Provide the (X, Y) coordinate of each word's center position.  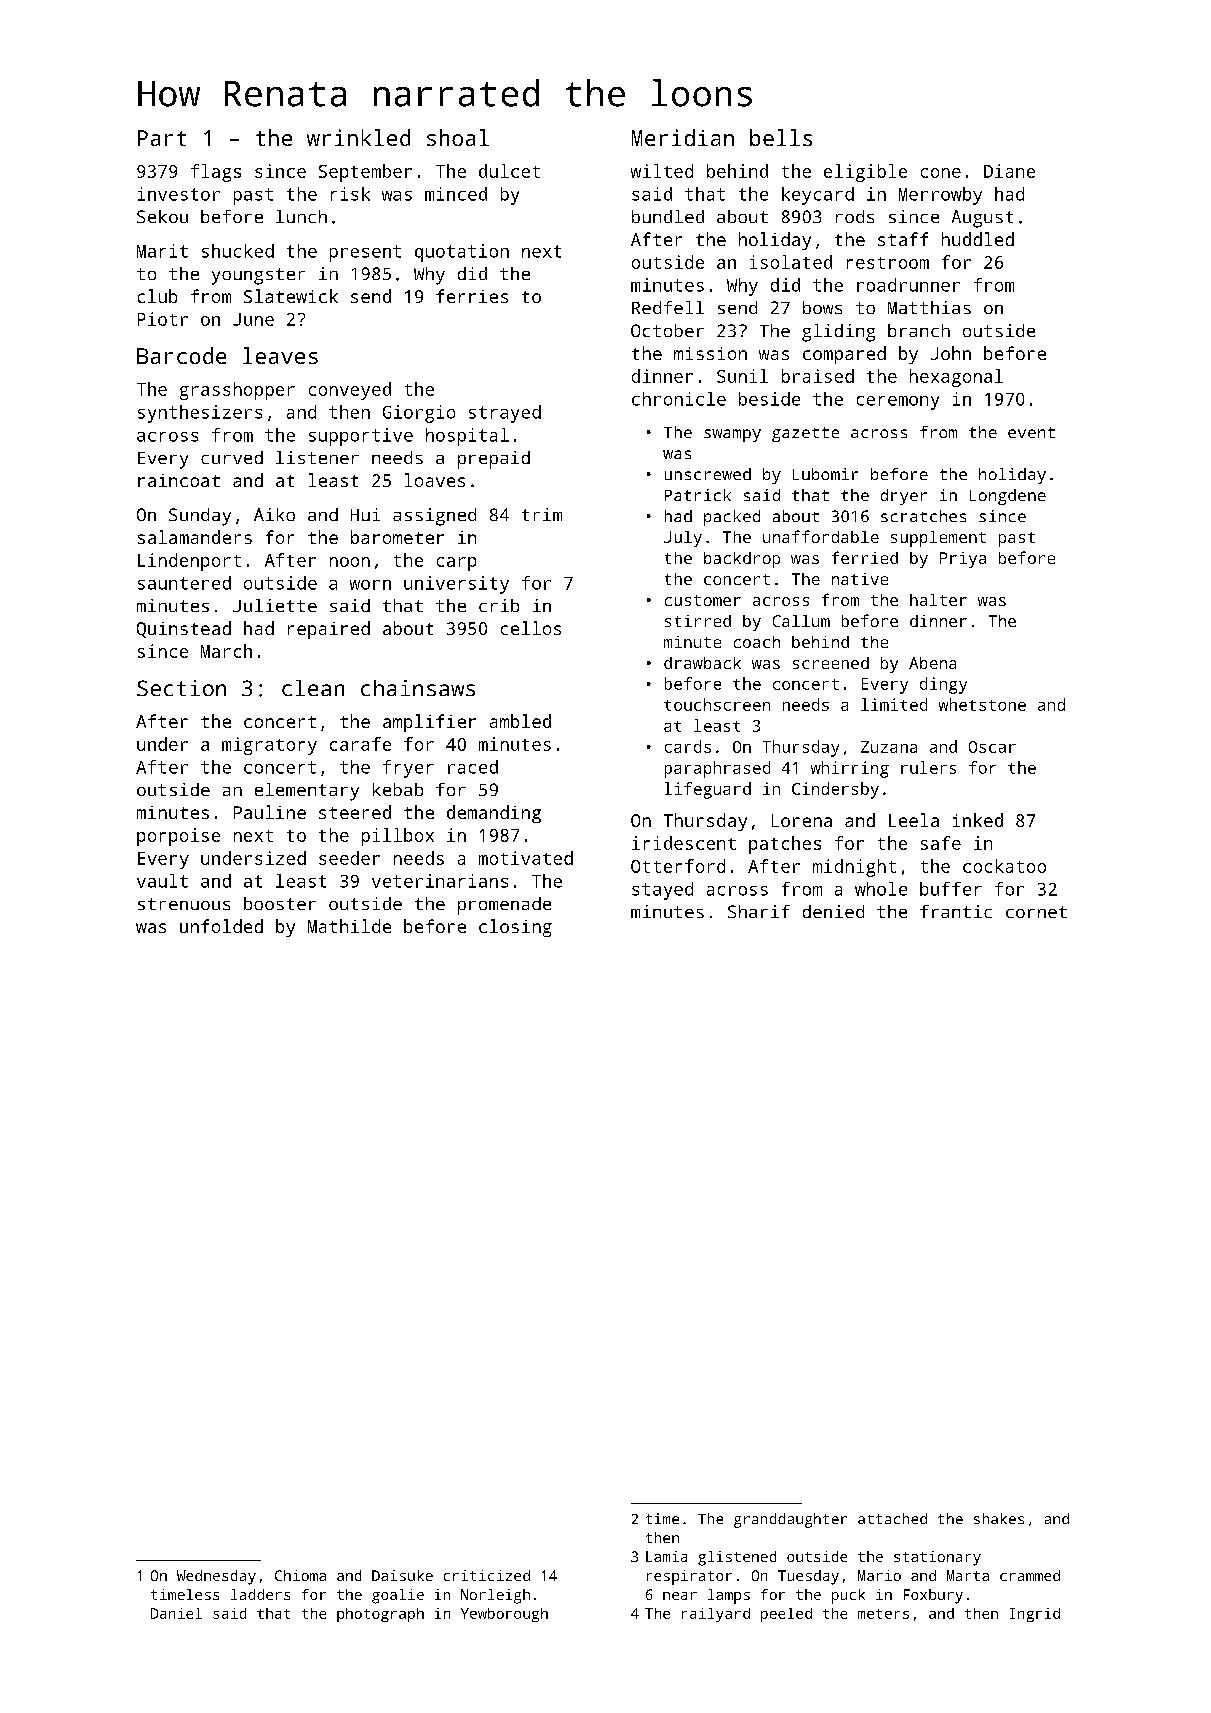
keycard (818, 196)
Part (162, 138)
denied (833, 911)
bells (781, 137)
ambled (520, 721)
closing (515, 928)
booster (280, 903)
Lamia (666, 1556)
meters (883, 1614)
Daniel (176, 1613)
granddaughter (790, 1520)
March (226, 651)
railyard (716, 1615)
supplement (938, 539)
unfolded (221, 926)
